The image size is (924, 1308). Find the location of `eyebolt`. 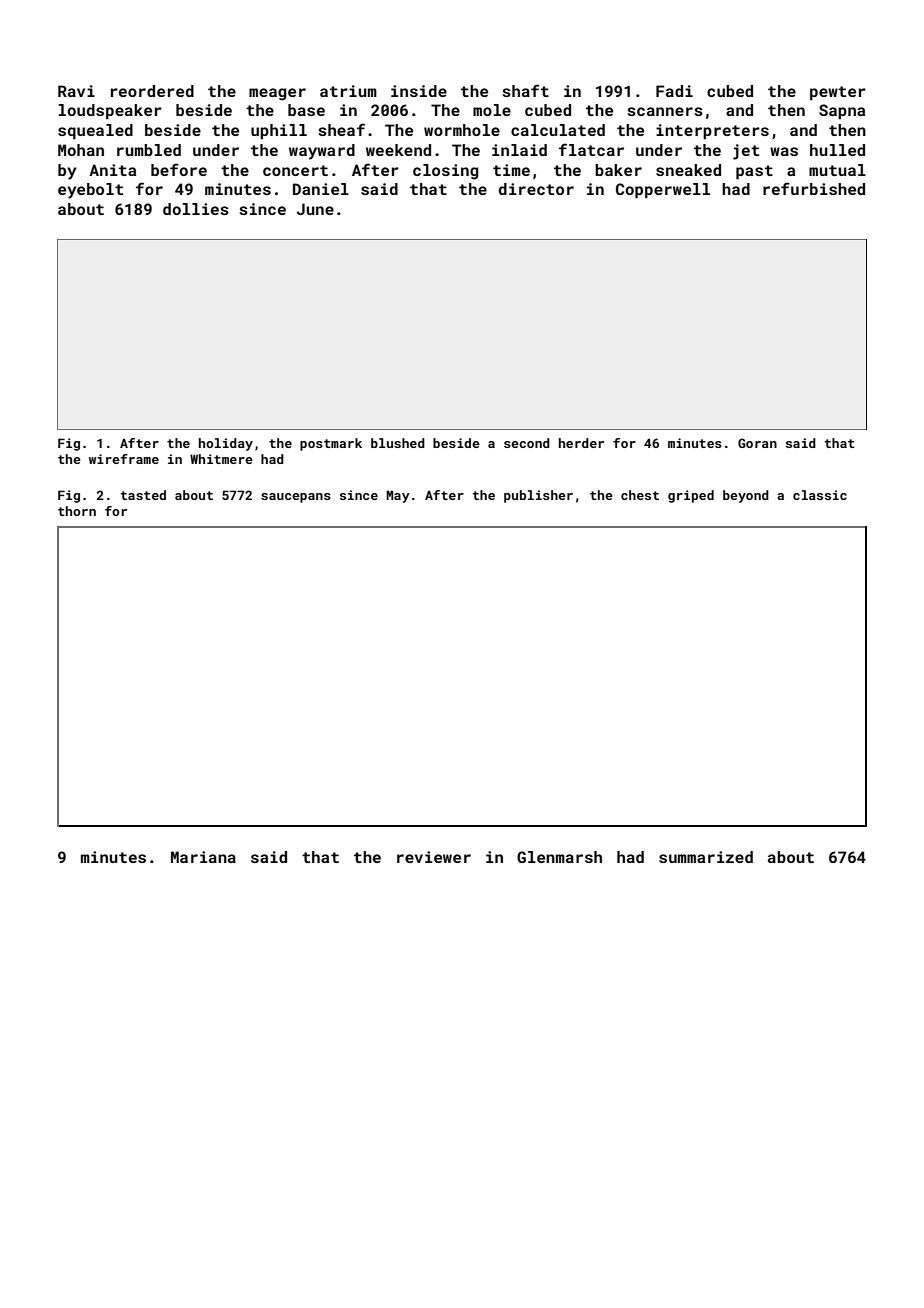

eyebolt is located at coordinates (90, 191).
